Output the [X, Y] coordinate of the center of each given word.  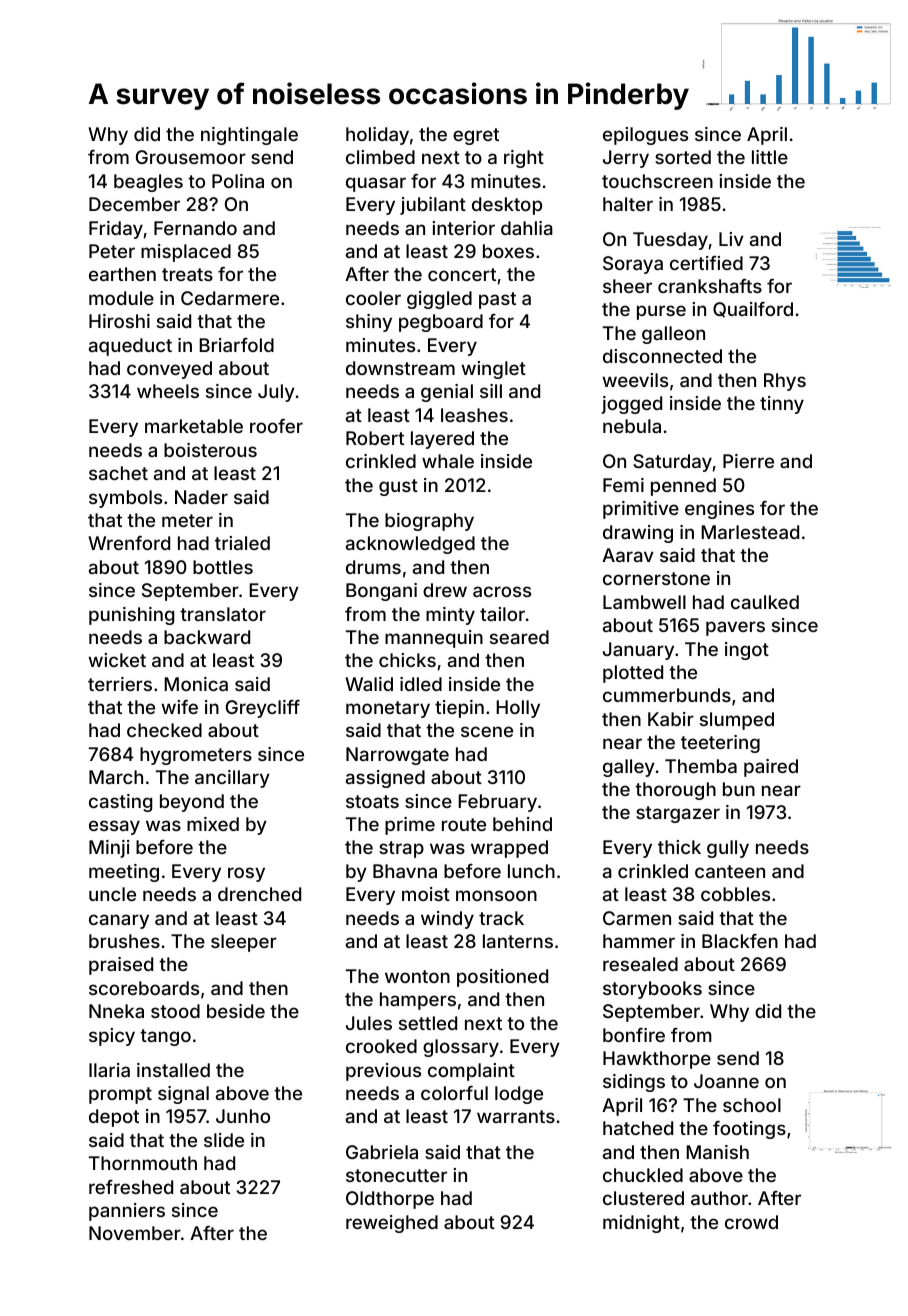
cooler [373, 298]
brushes [124, 941]
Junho [243, 1116]
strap [401, 849]
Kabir [671, 719]
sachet [118, 473]
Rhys [785, 382]
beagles [148, 183]
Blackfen [740, 941]
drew [445, 590]
